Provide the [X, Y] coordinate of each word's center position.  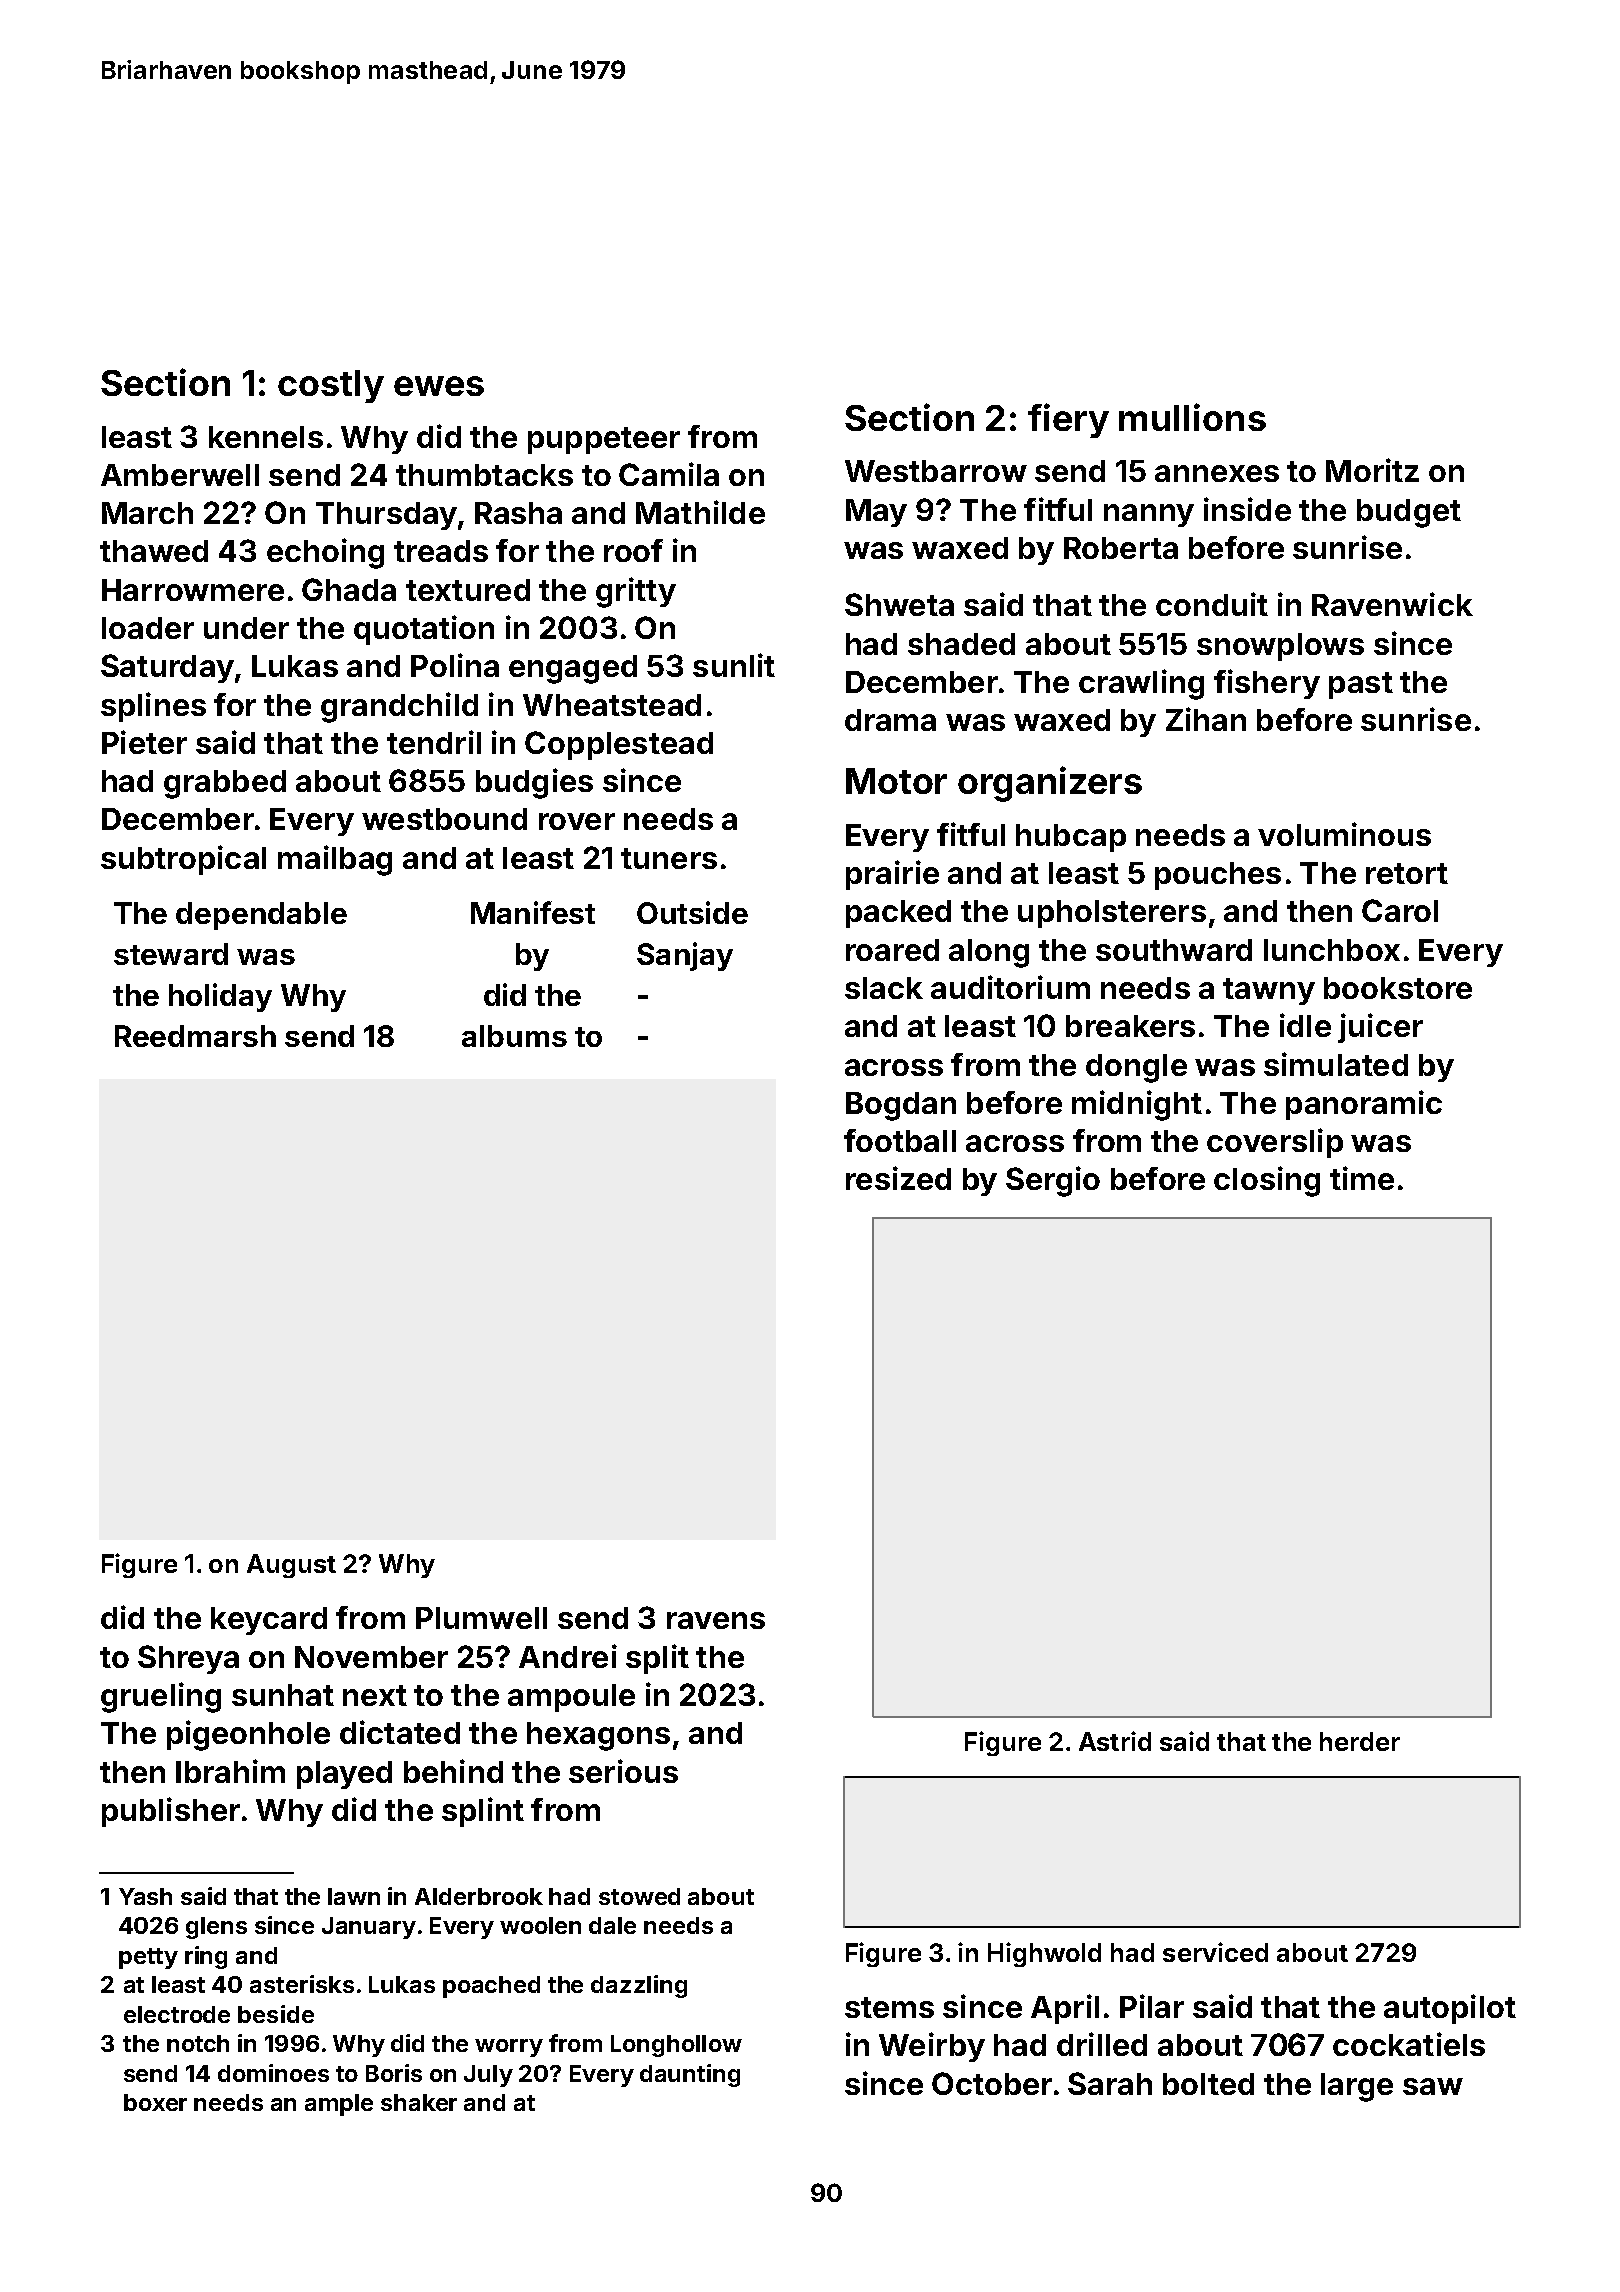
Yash [145, 1896]
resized [898, 1178]
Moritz [1372, 470]
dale [612, 1925]
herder [1360, 1741]
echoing [325, 553]
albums [514, 1036]
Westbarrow [936, 471]
